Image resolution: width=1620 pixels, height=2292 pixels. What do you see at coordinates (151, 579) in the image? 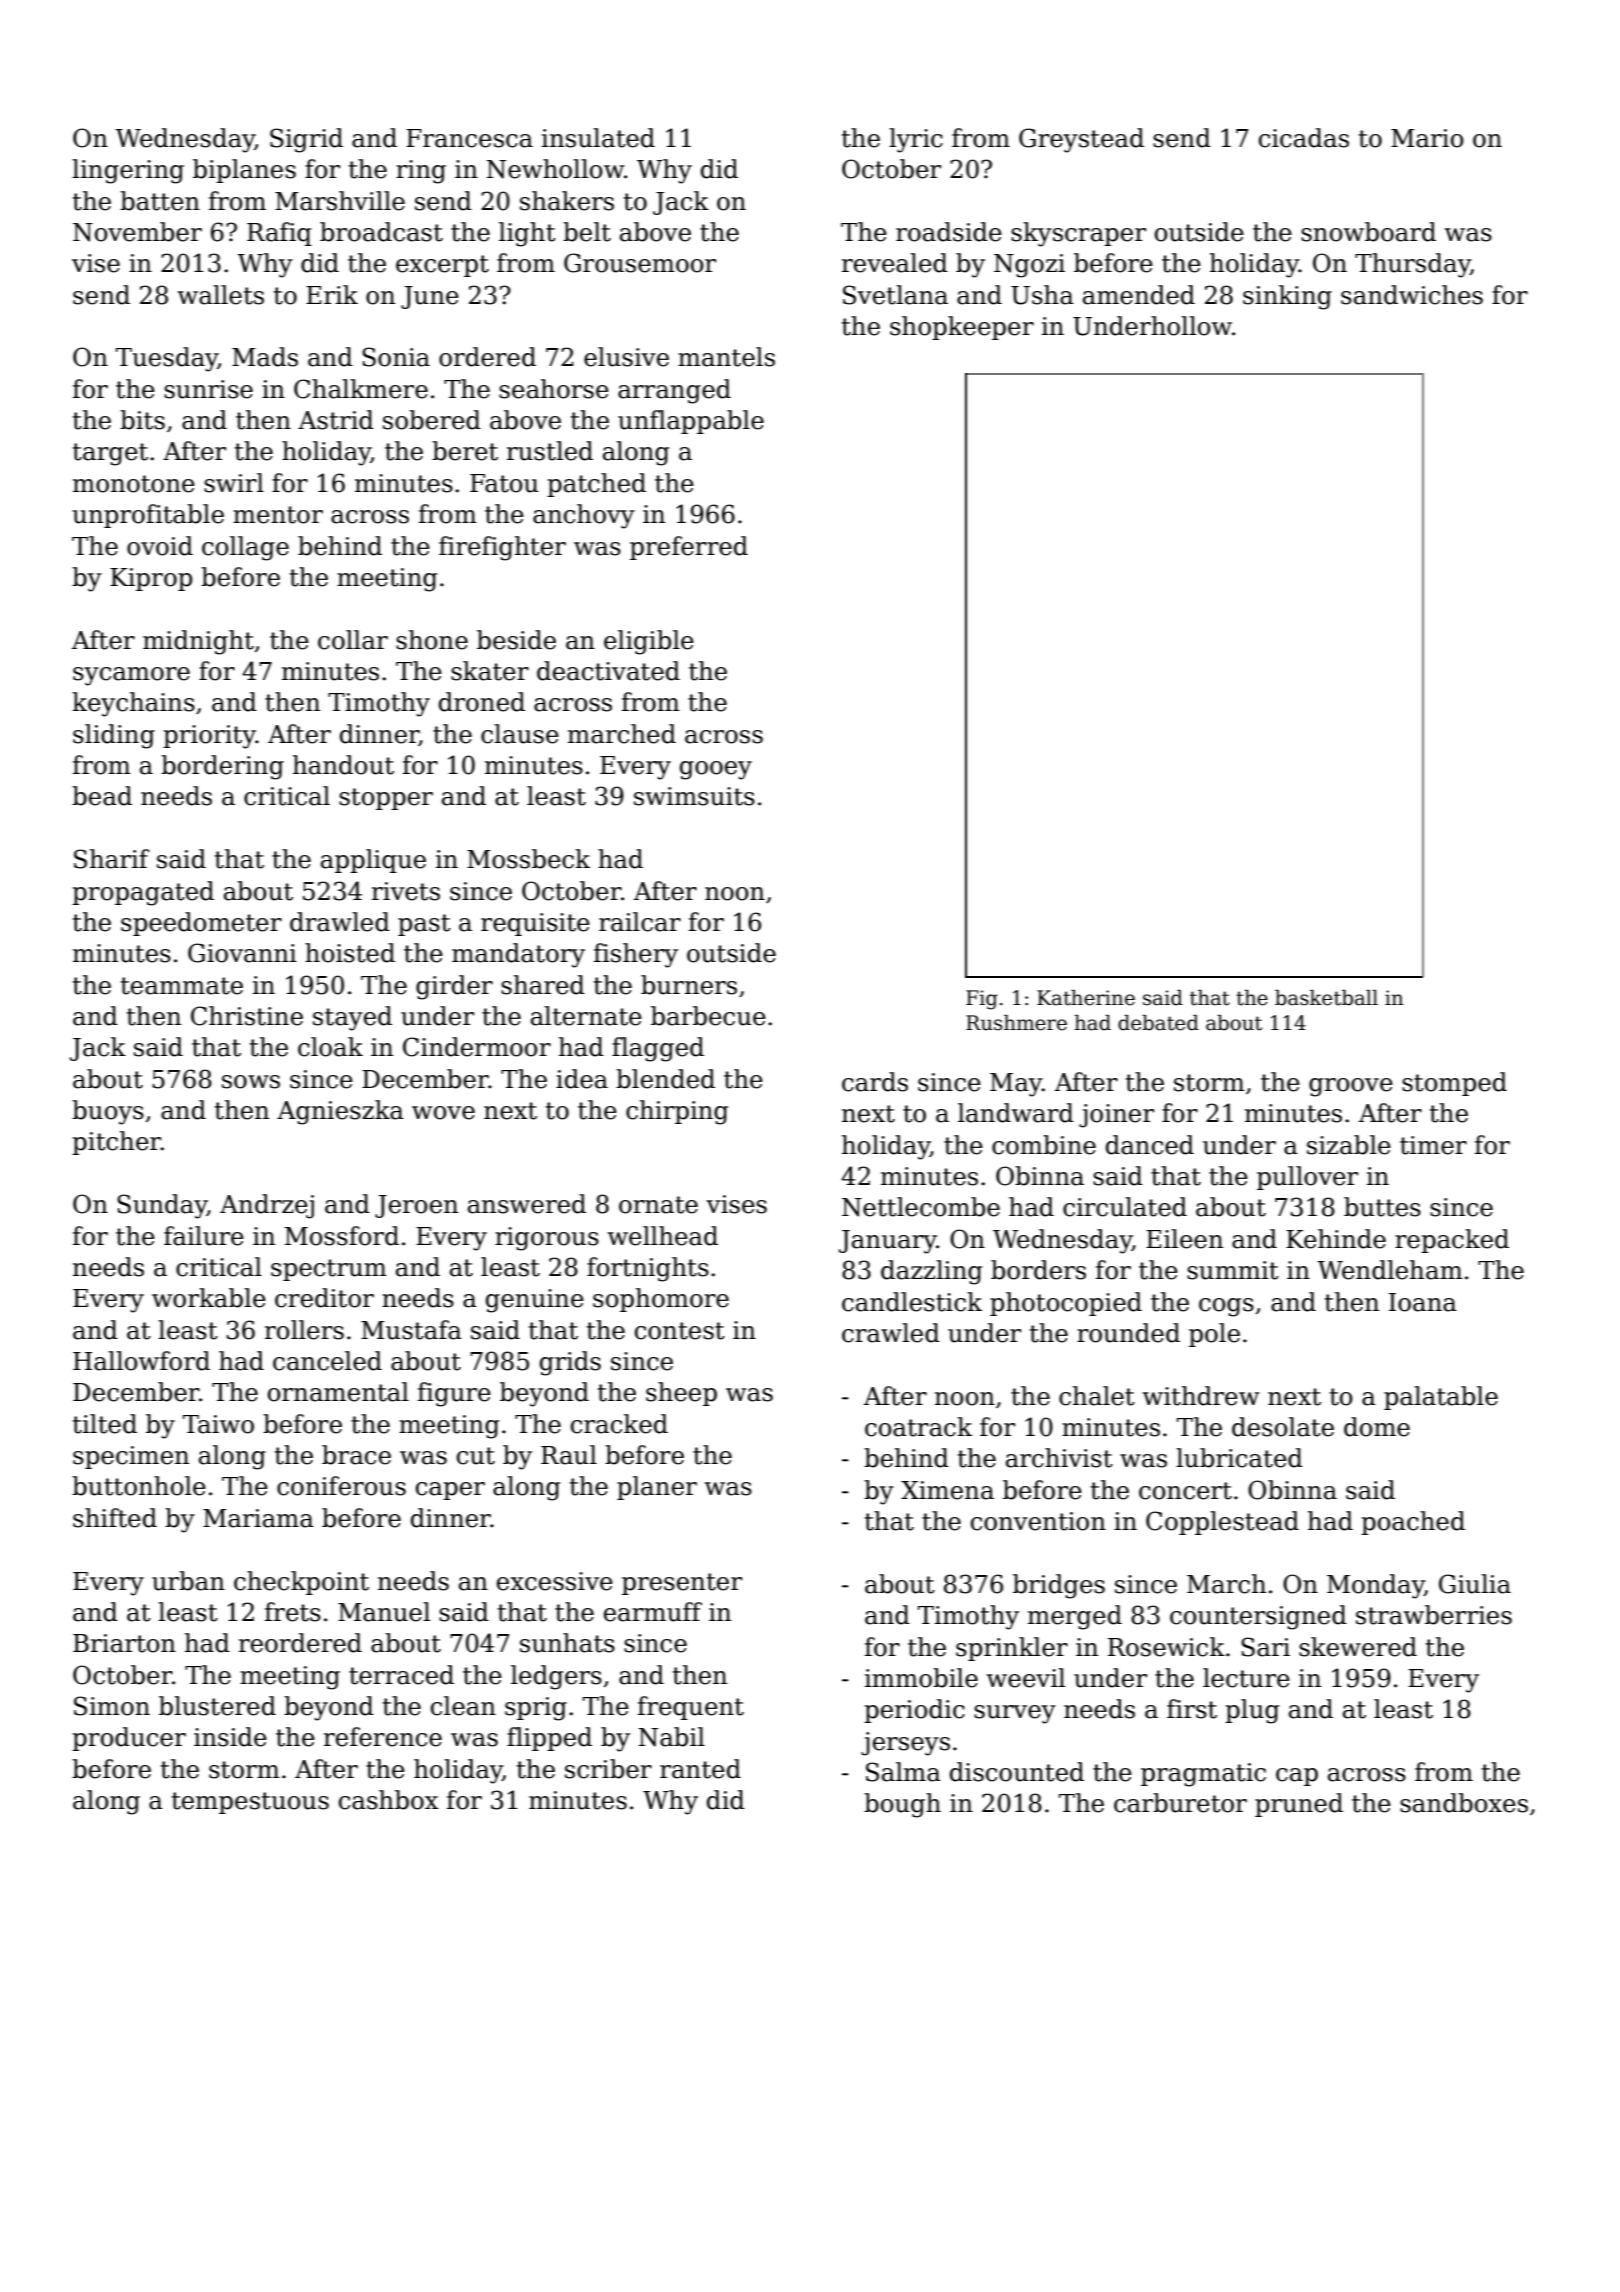
I see `Kiprop` at bounding box center [151, 579].
